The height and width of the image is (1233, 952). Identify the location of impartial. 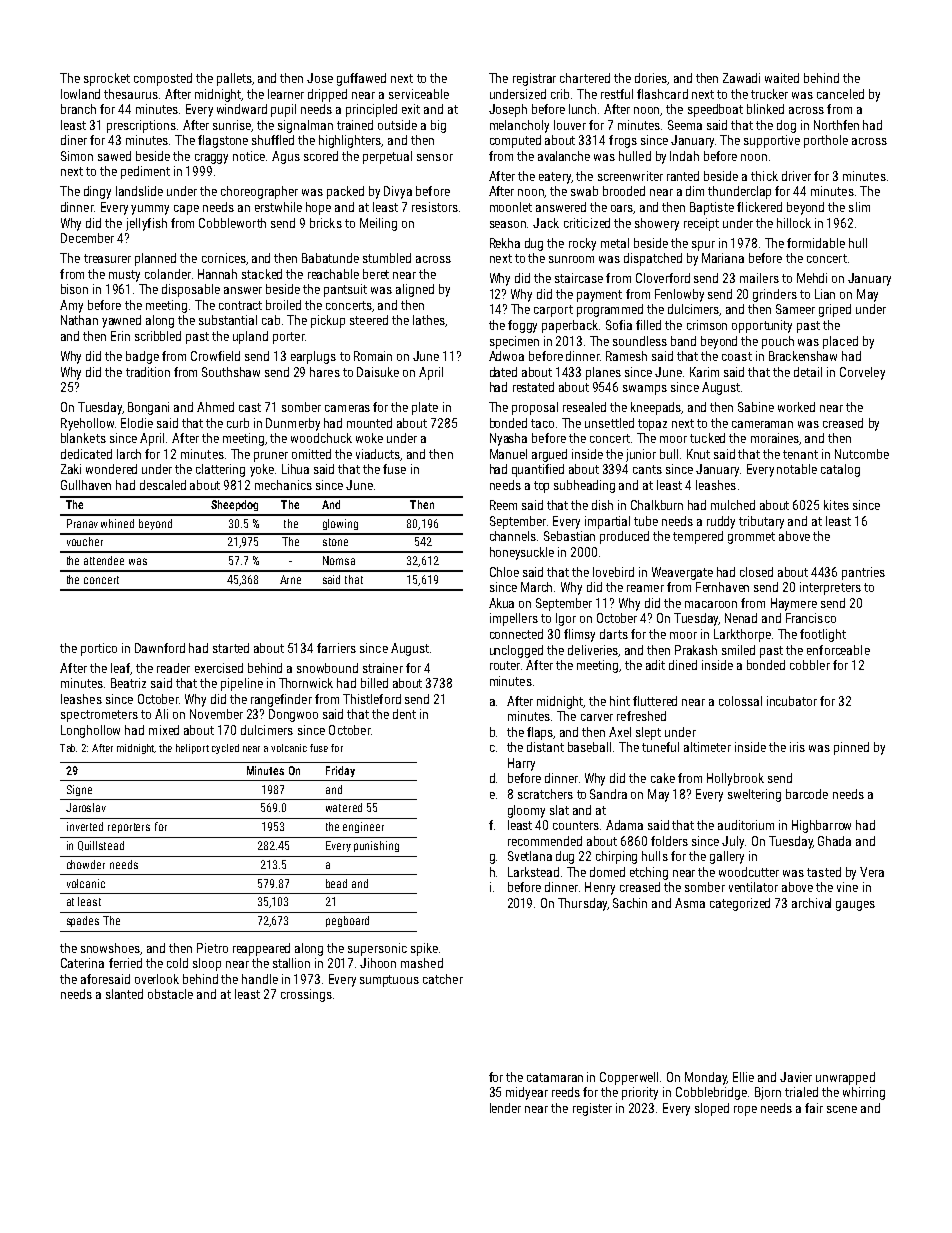
(607, 522).
